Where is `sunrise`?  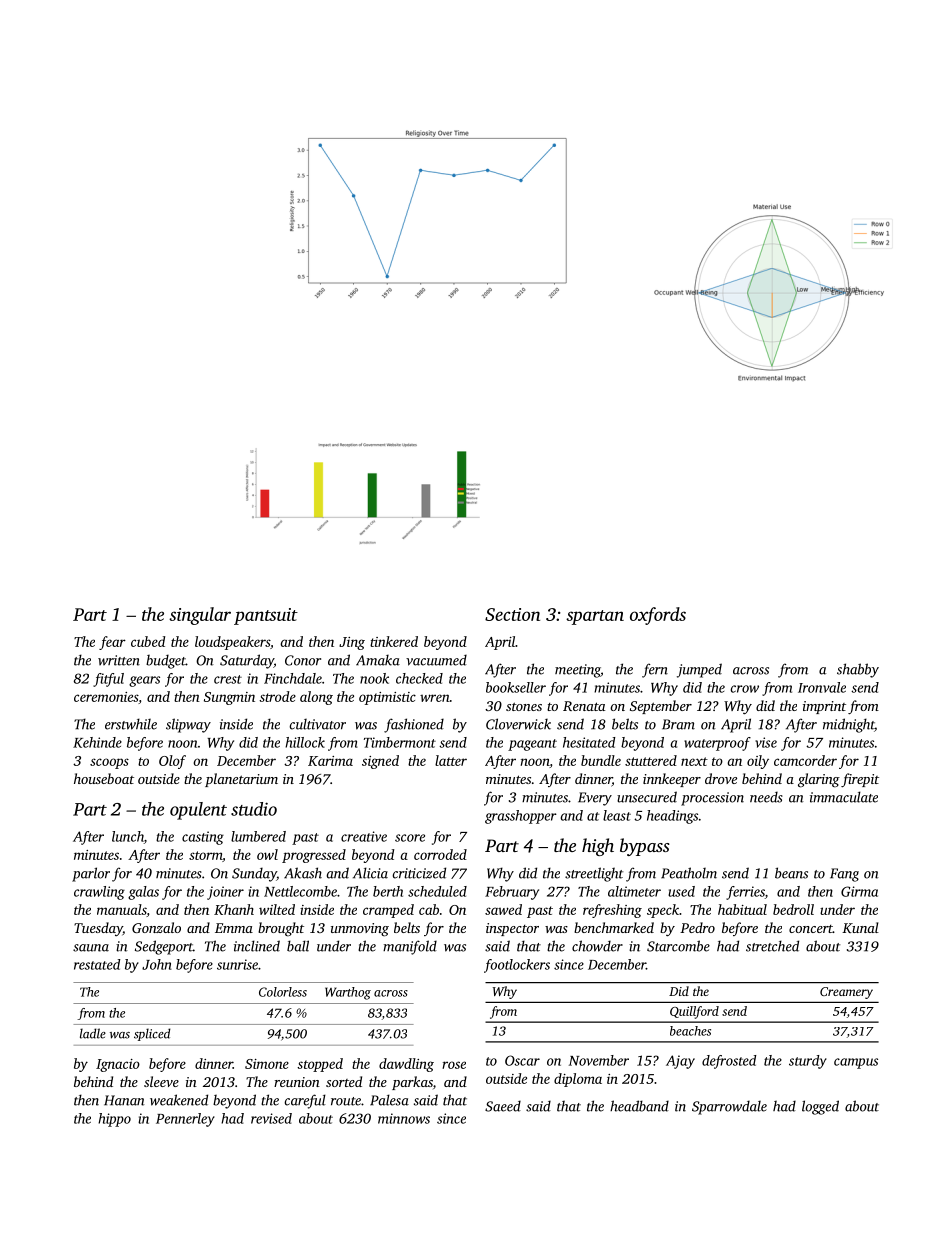
sunrise is located at coordinates (237, 964).
